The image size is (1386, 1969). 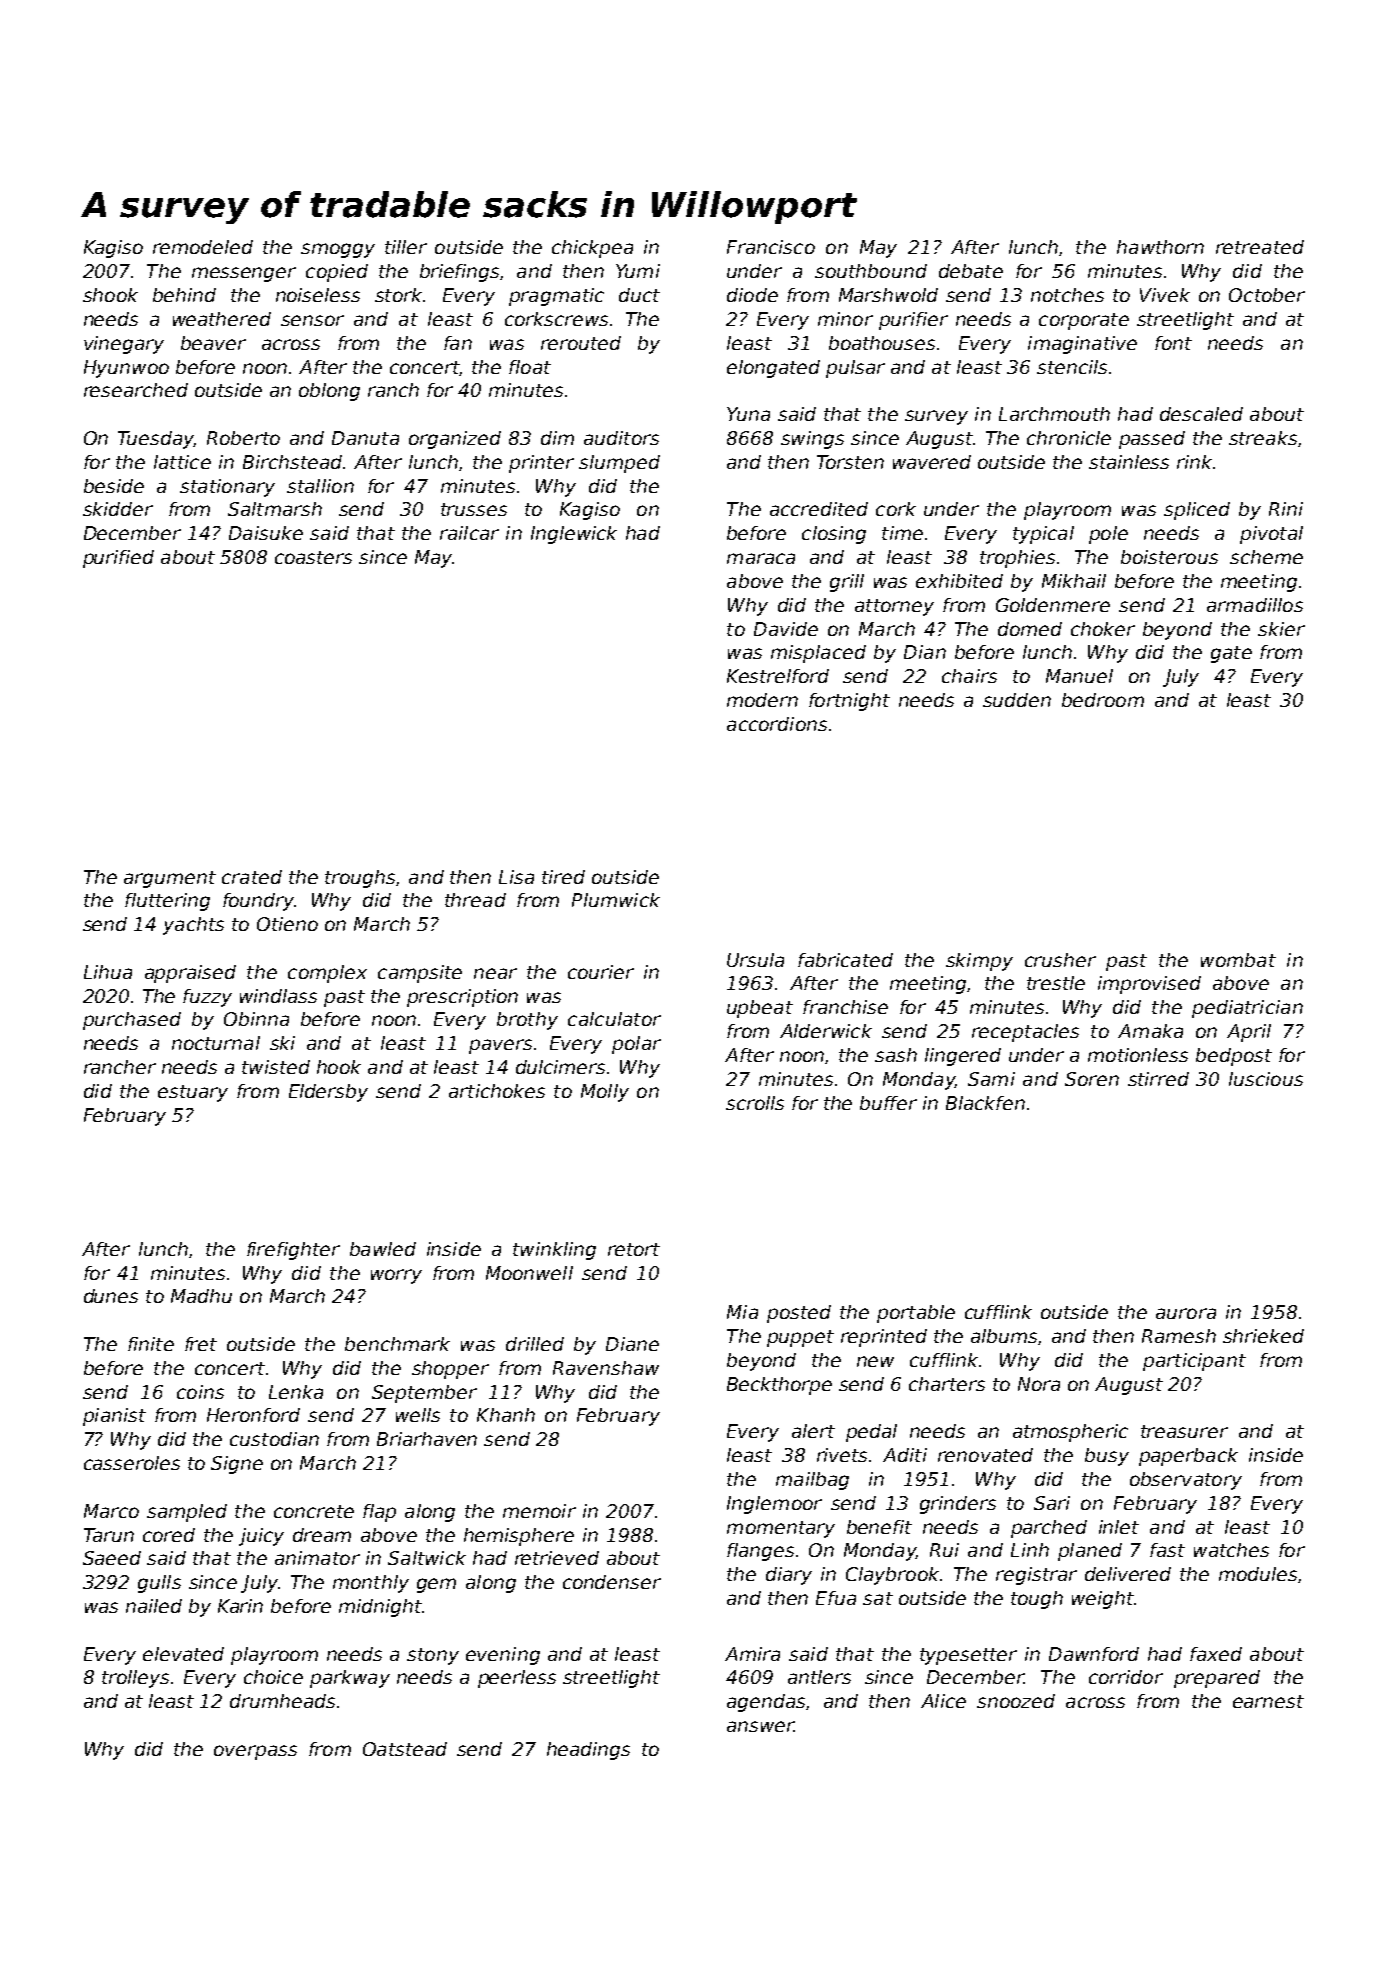 What do you see at coordinates (1271, 535) in the screenshot?
I see `pivotal` at bounding box center [1271, 535].
